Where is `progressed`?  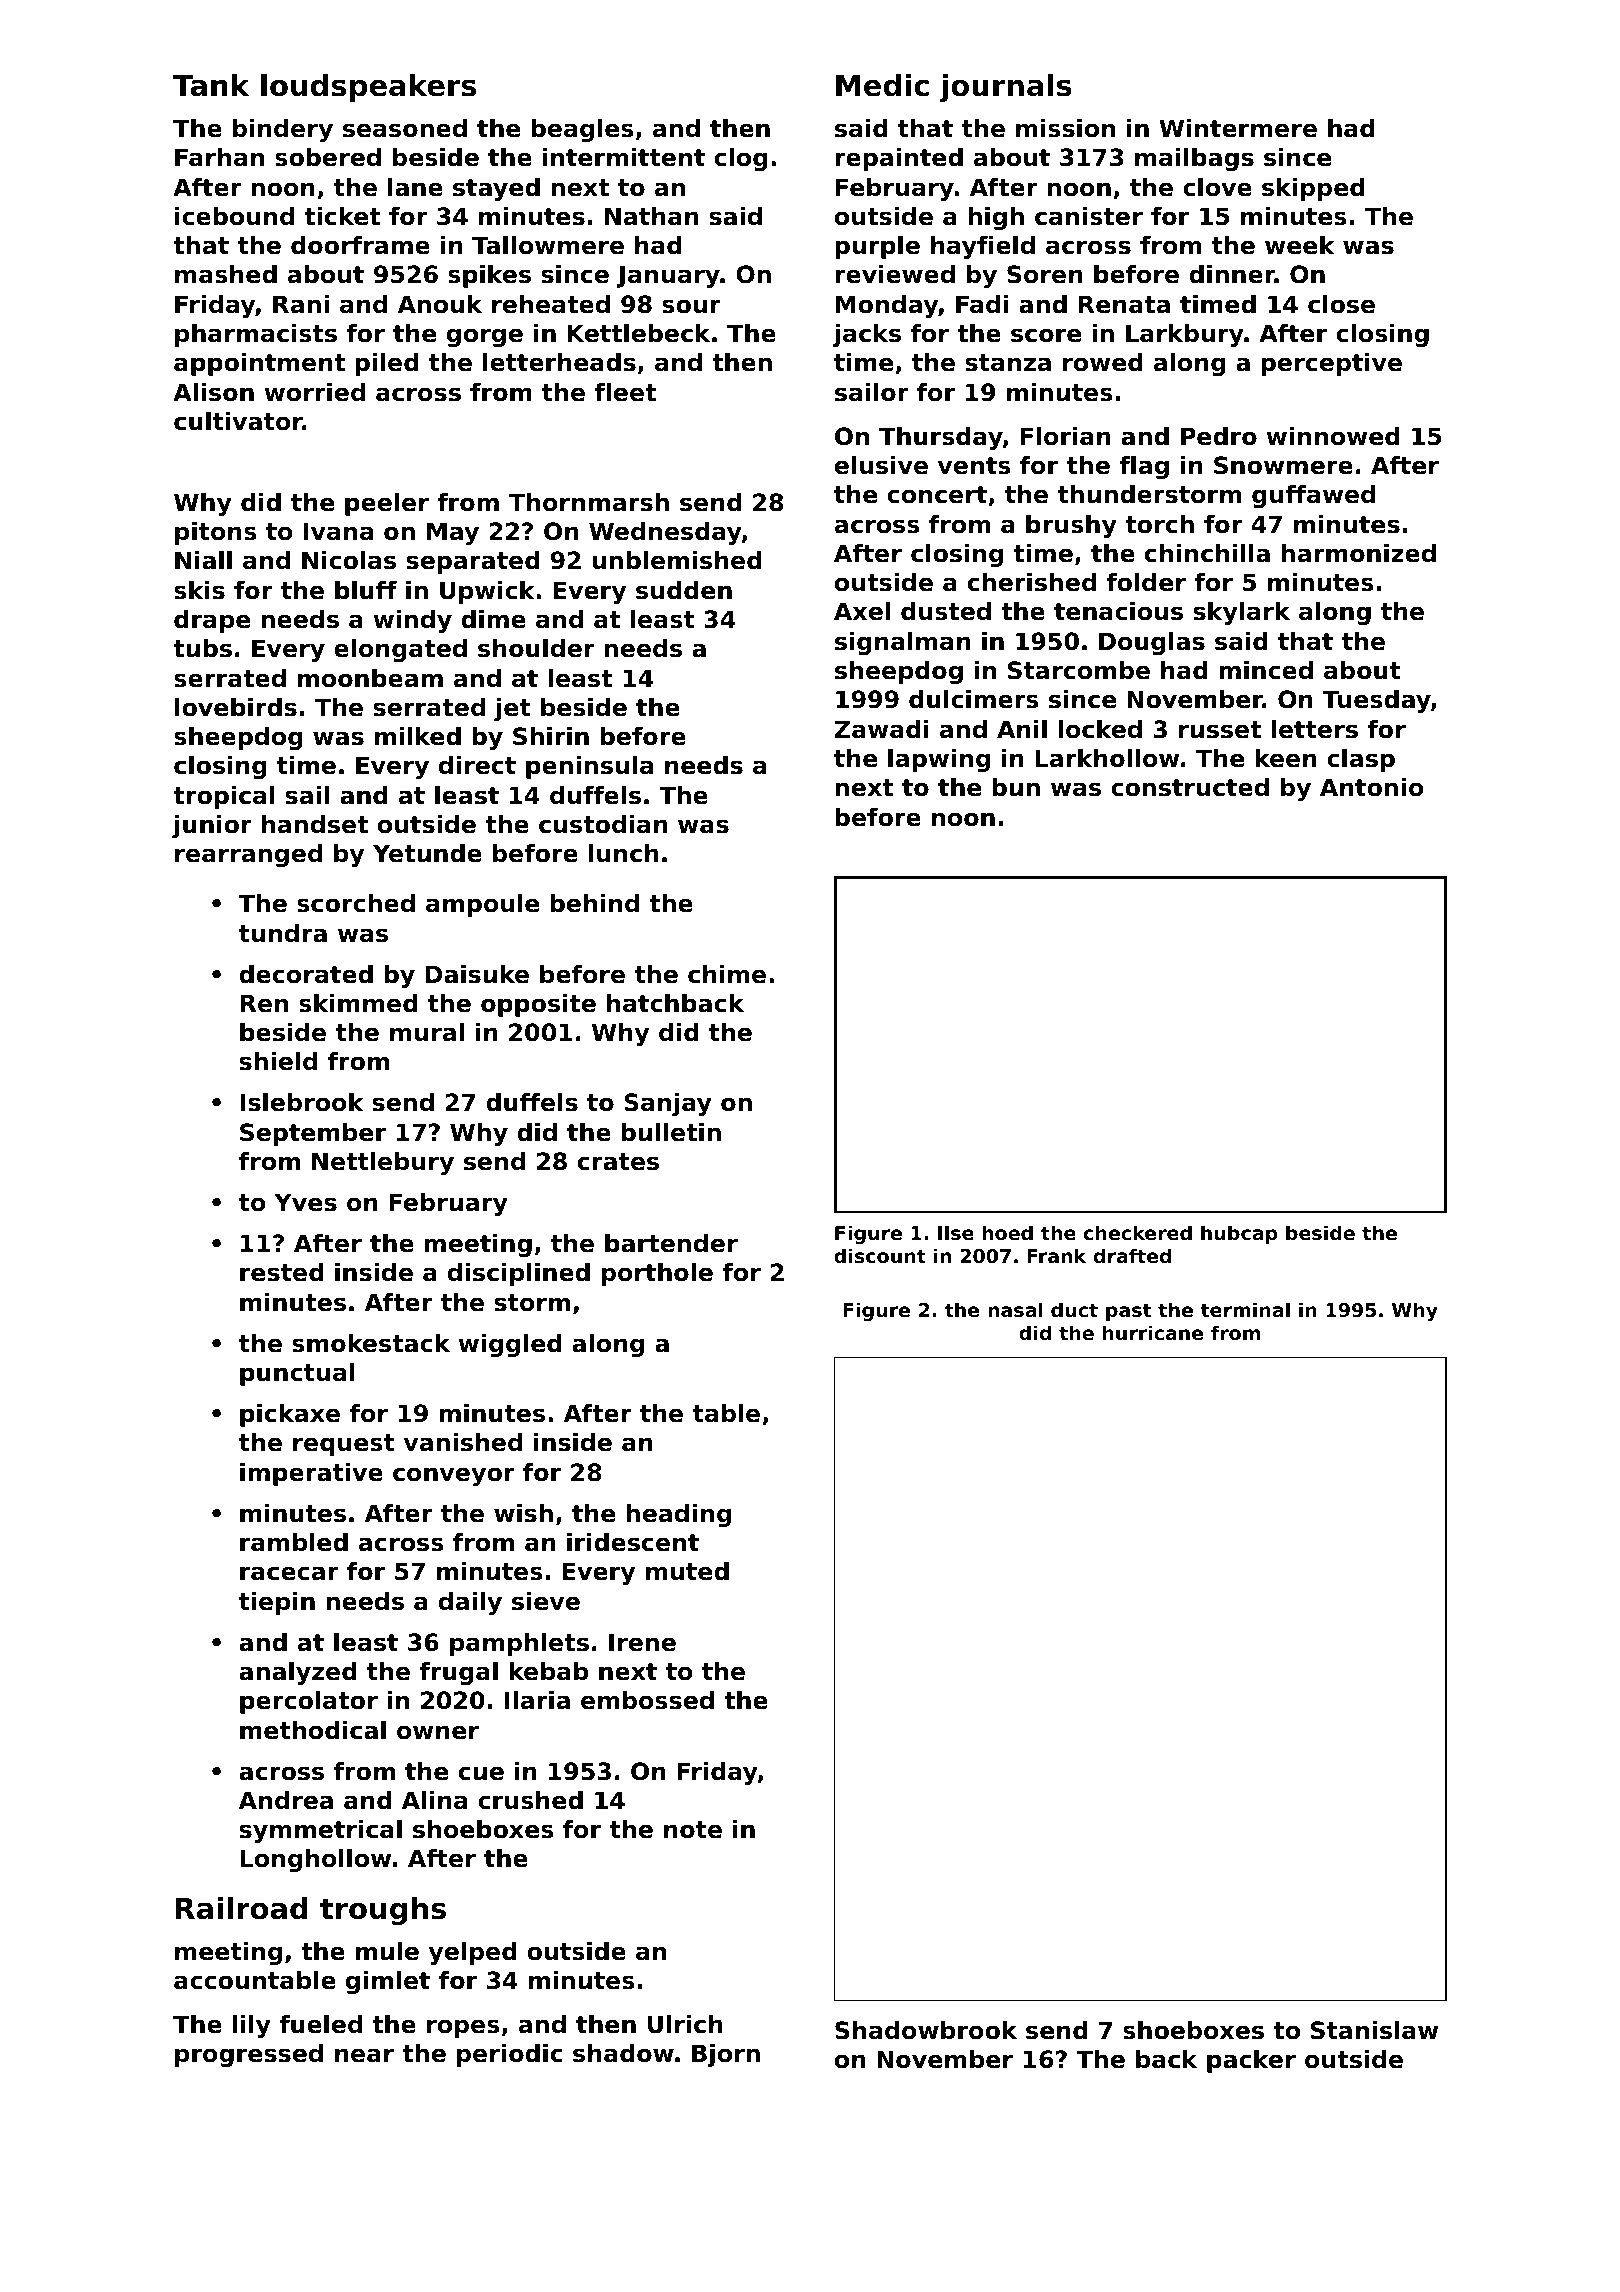 progressed is located at coordinates (249, 2055).
